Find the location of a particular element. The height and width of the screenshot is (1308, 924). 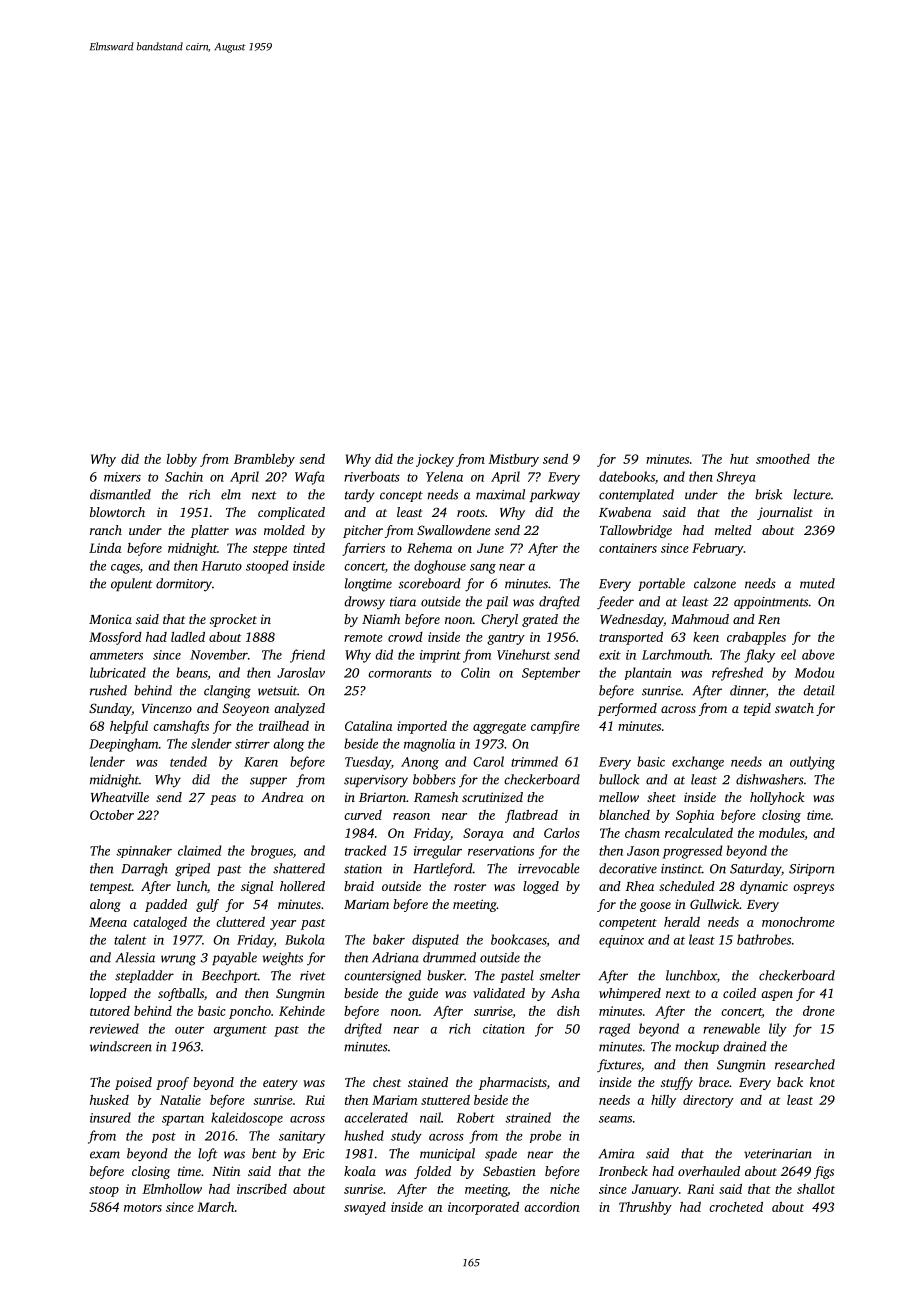

shallot is located at coordinates (816, 1189).
